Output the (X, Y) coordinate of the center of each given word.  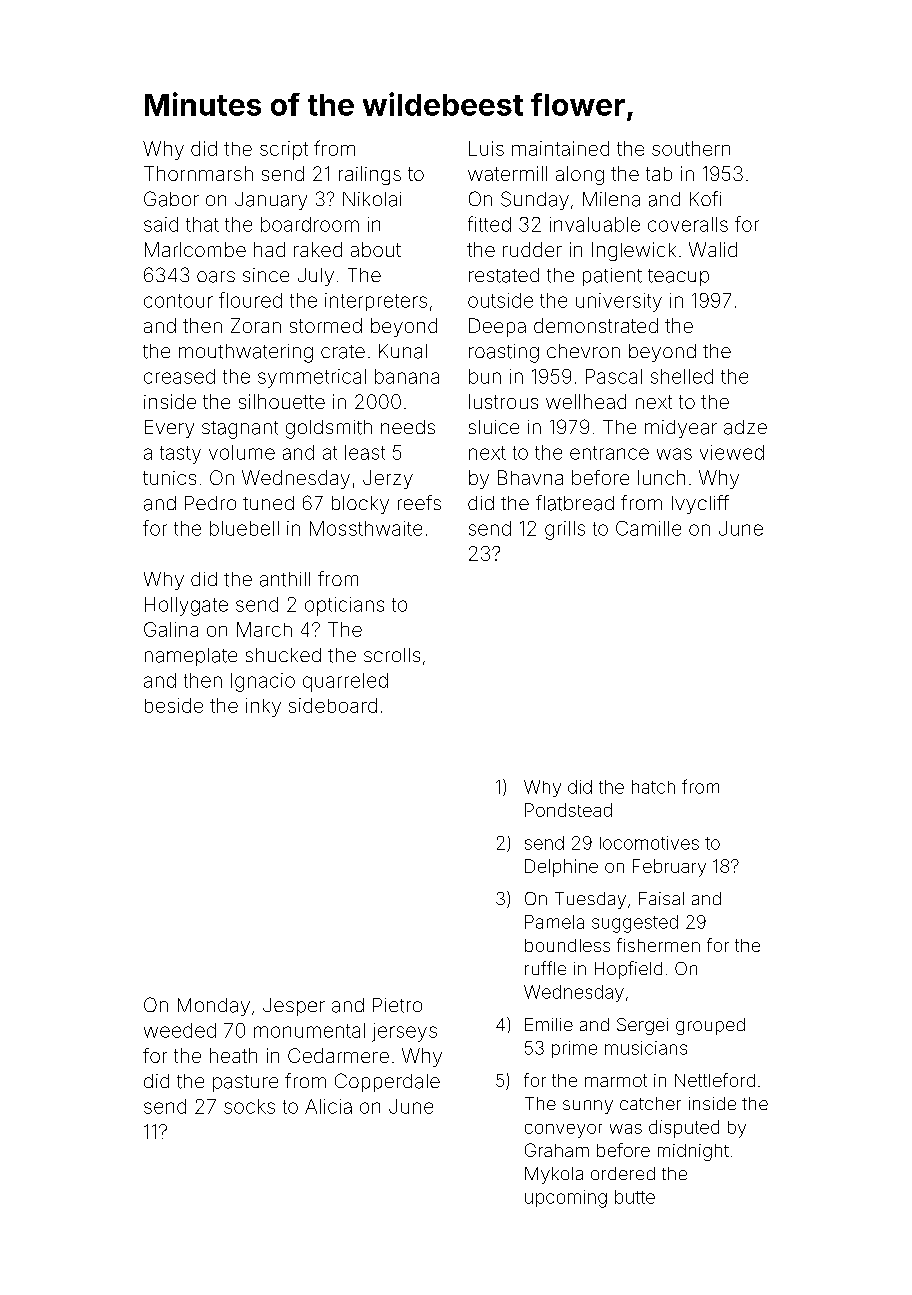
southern (691, 148)
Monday (214, 1007)
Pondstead (568, 810)
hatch (653, 787)
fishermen (658, 945)
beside (174, 705)
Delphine (561, 868)
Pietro (397, 1005)
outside (500, 300)
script (284, 150)
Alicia (328, 1106)
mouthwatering (246, 353)
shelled (682, 376)
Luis (486, 148)
